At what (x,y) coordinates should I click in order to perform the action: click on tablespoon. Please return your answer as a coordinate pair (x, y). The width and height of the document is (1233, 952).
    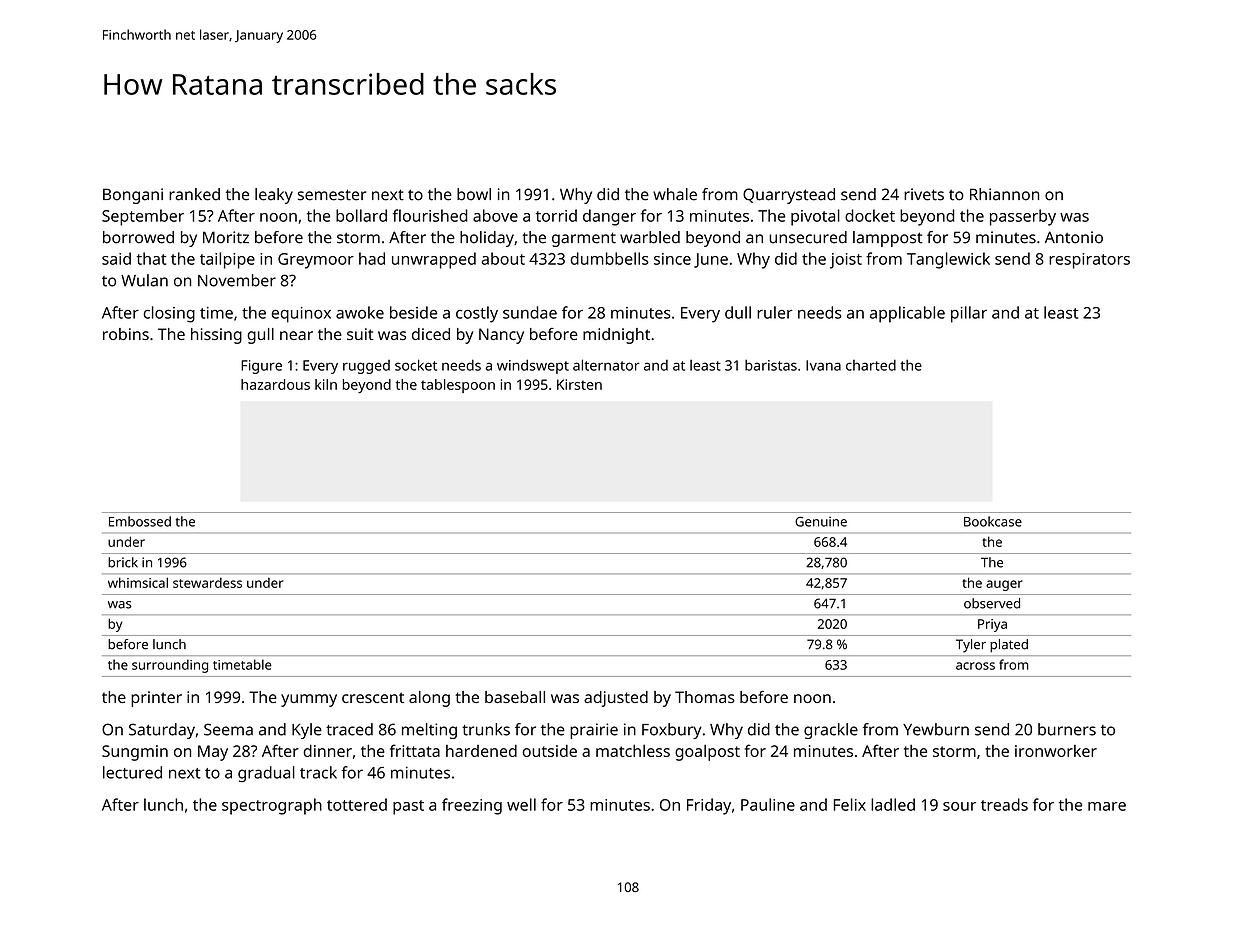
    Looking at the image, I should click on (458, 386).
